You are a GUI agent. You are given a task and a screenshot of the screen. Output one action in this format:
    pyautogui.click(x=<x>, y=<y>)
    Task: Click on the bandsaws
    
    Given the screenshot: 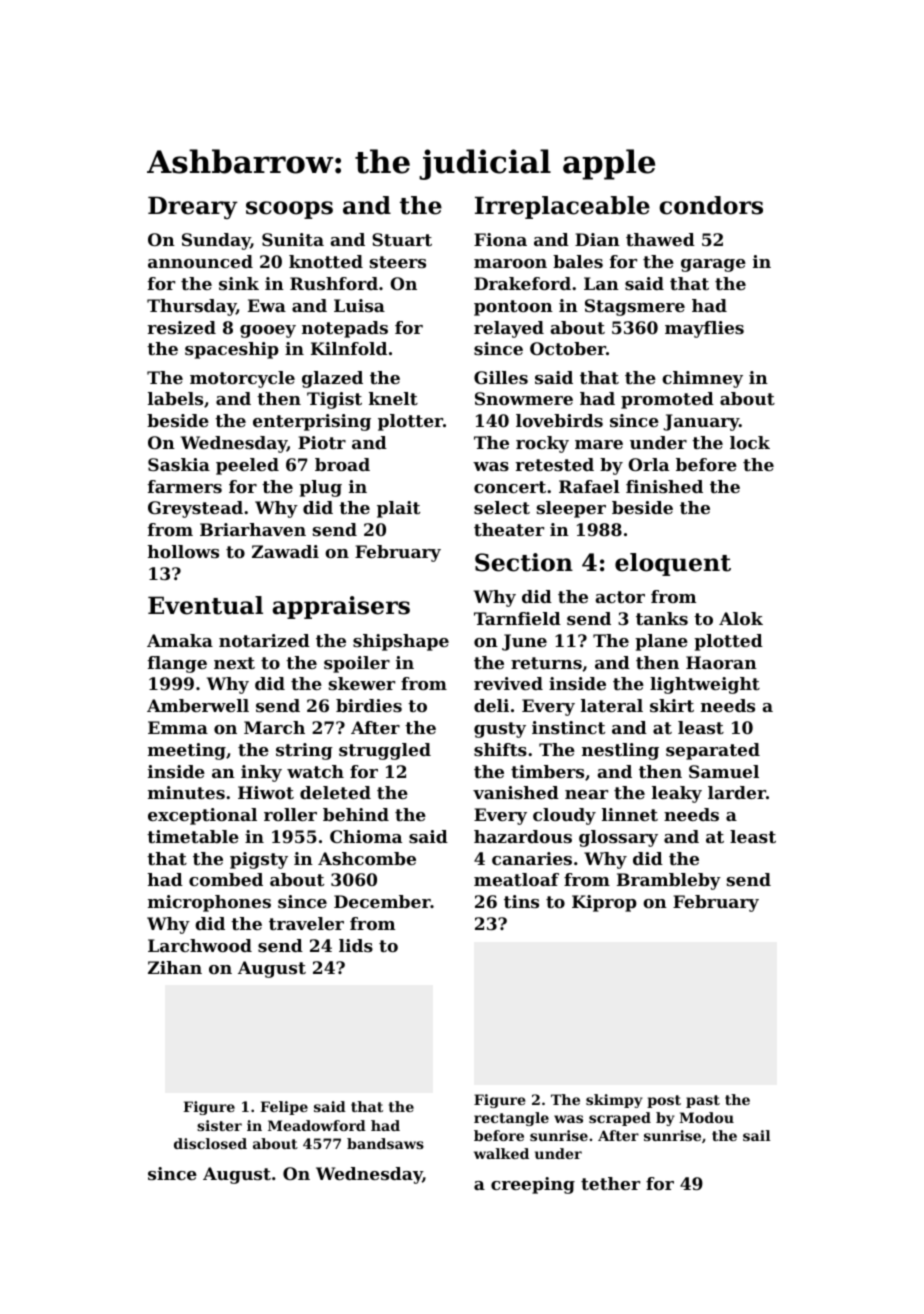 What is the action you would take?
    pyautogui.click(x=385, y=1143)
